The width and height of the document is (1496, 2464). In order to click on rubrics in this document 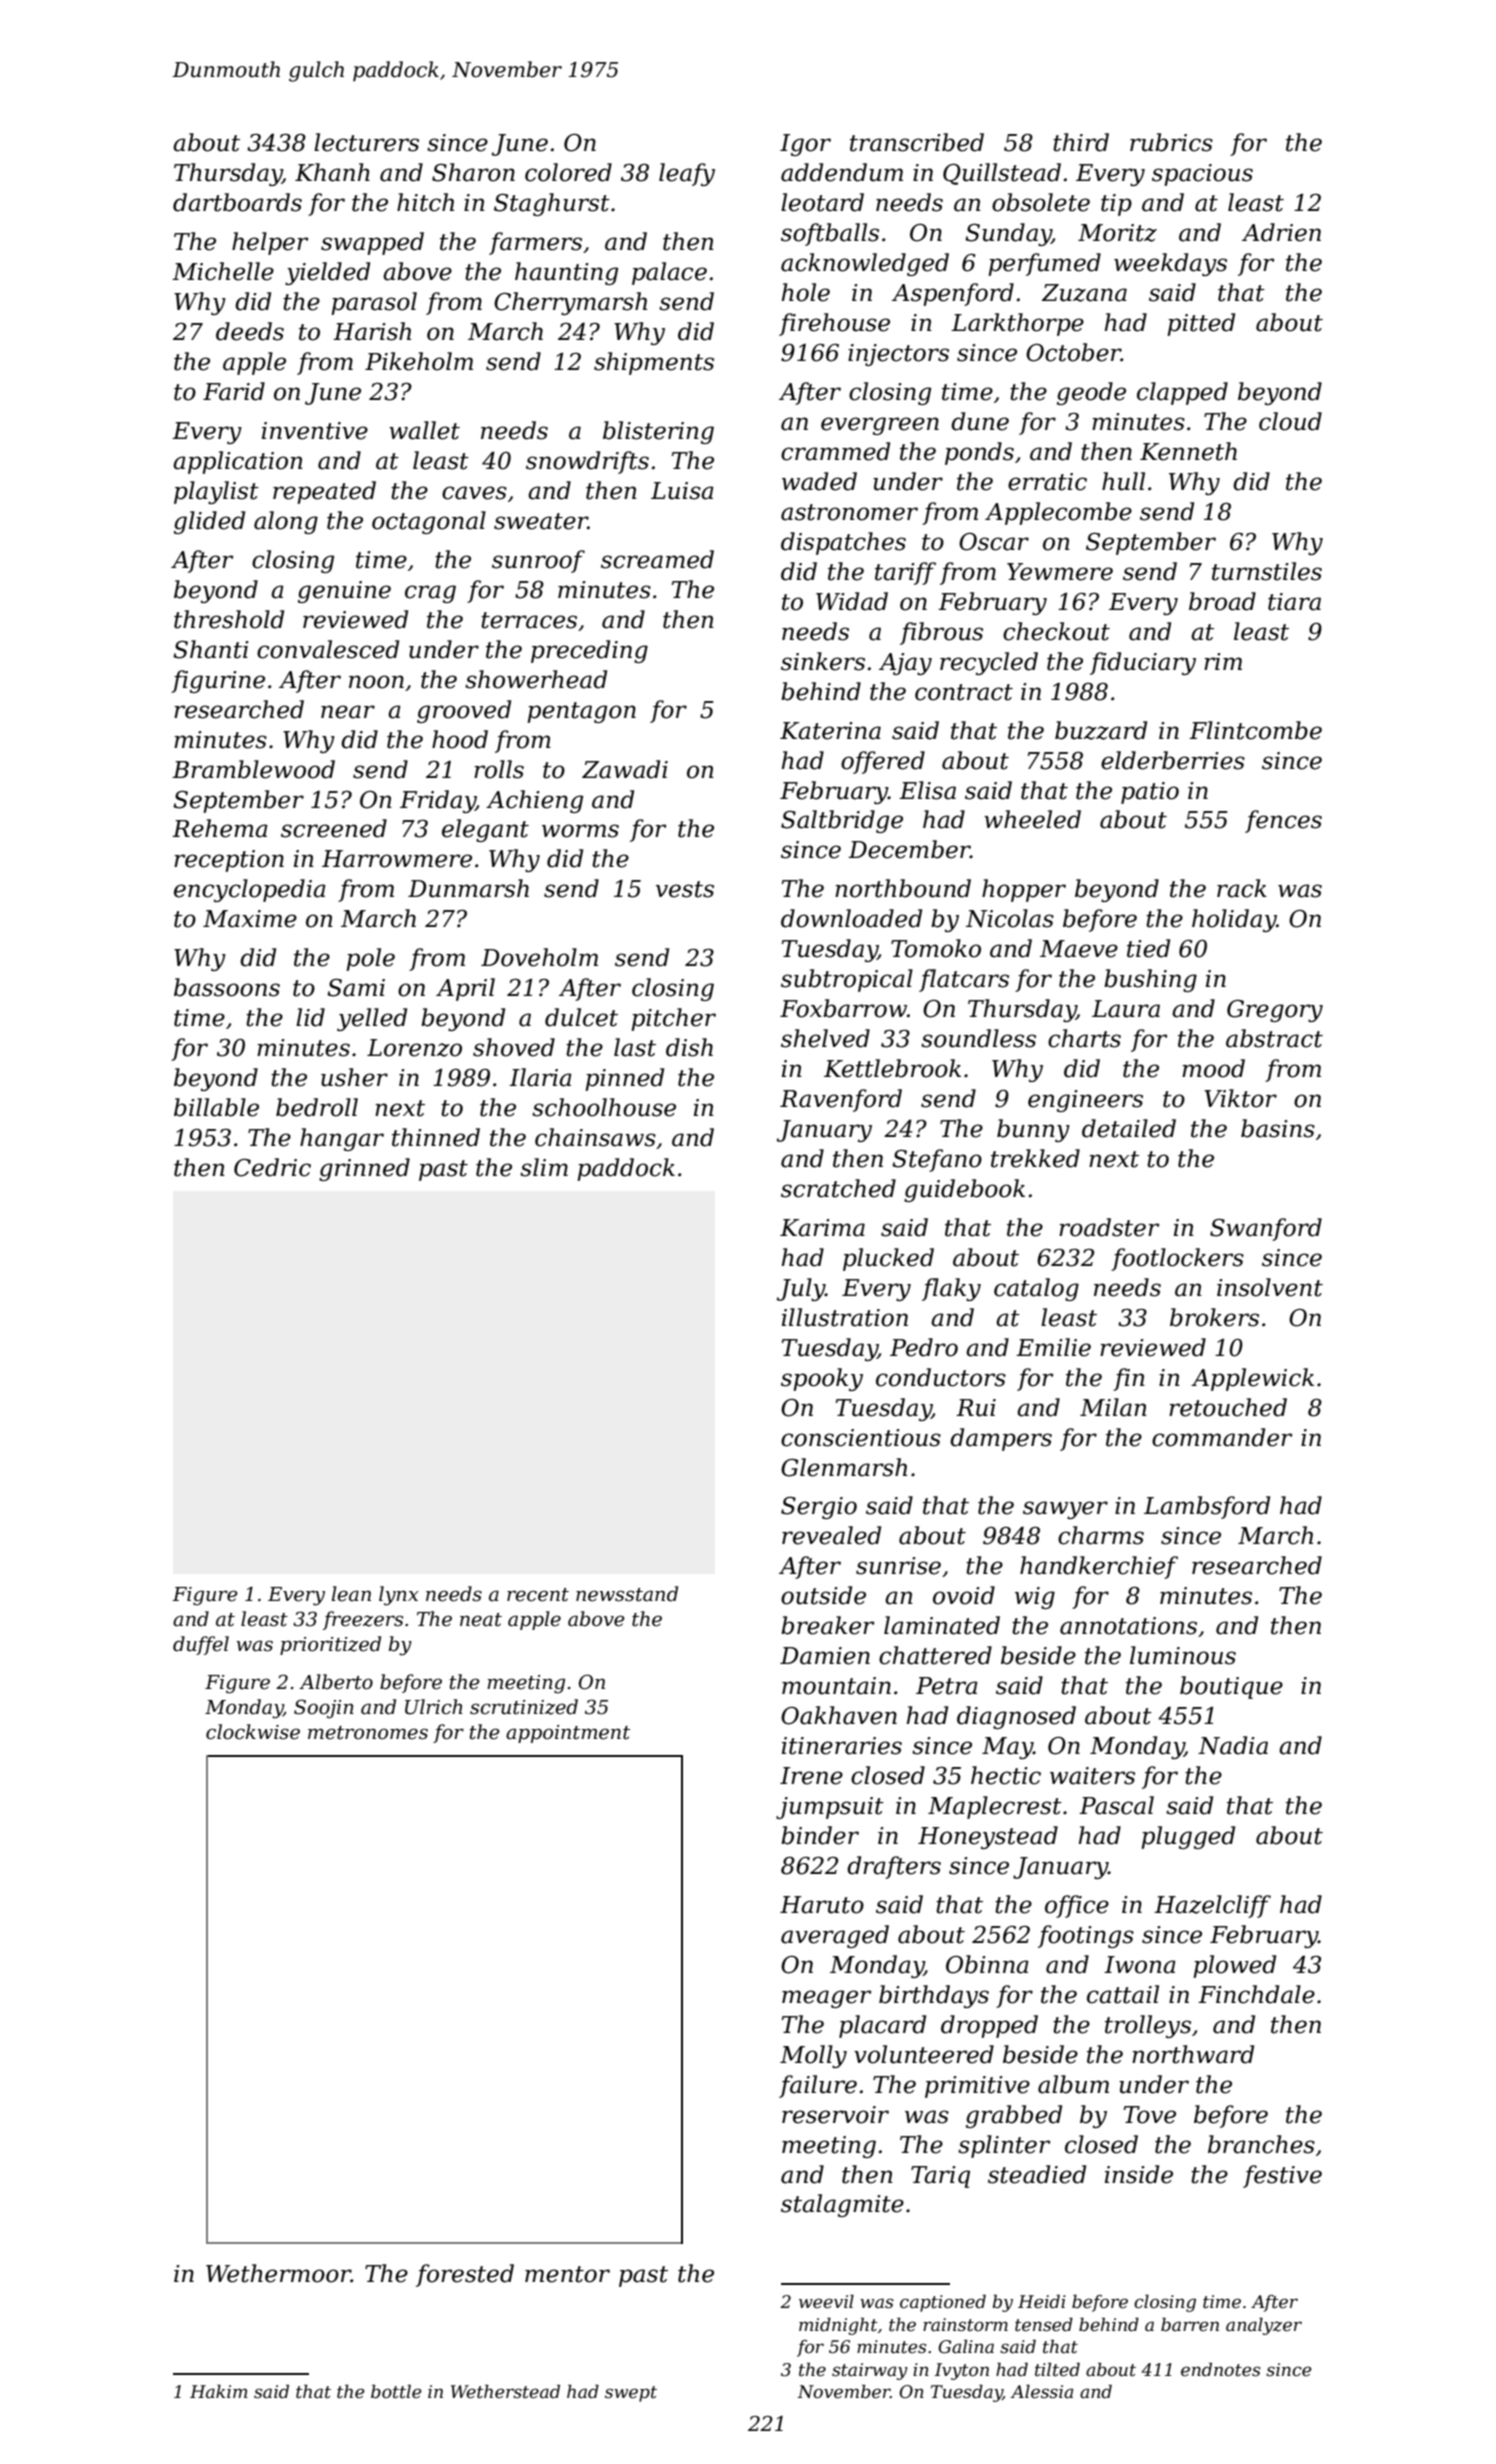, I will do `click(1171, 142)`.
